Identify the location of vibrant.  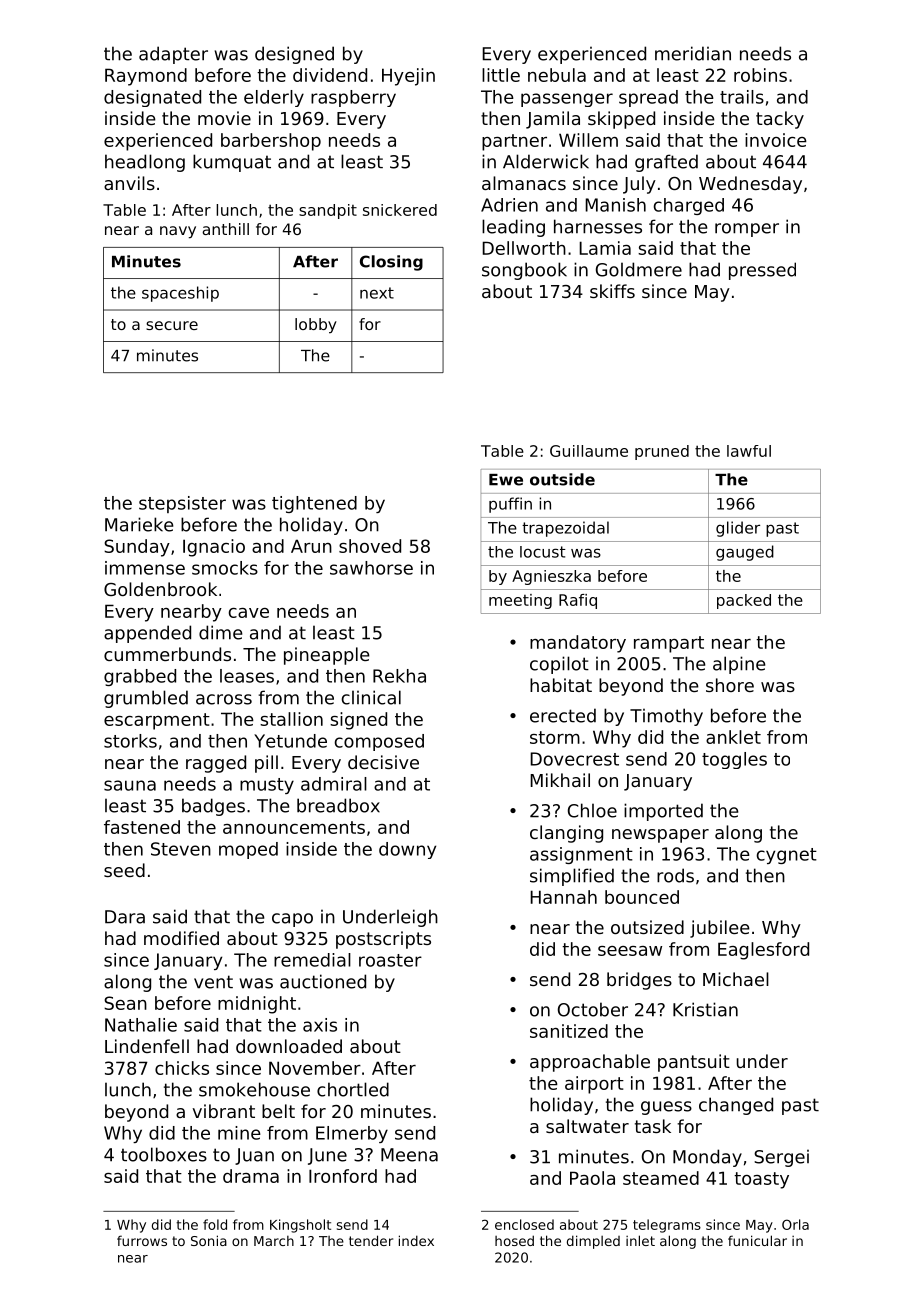
(224, 1111).
